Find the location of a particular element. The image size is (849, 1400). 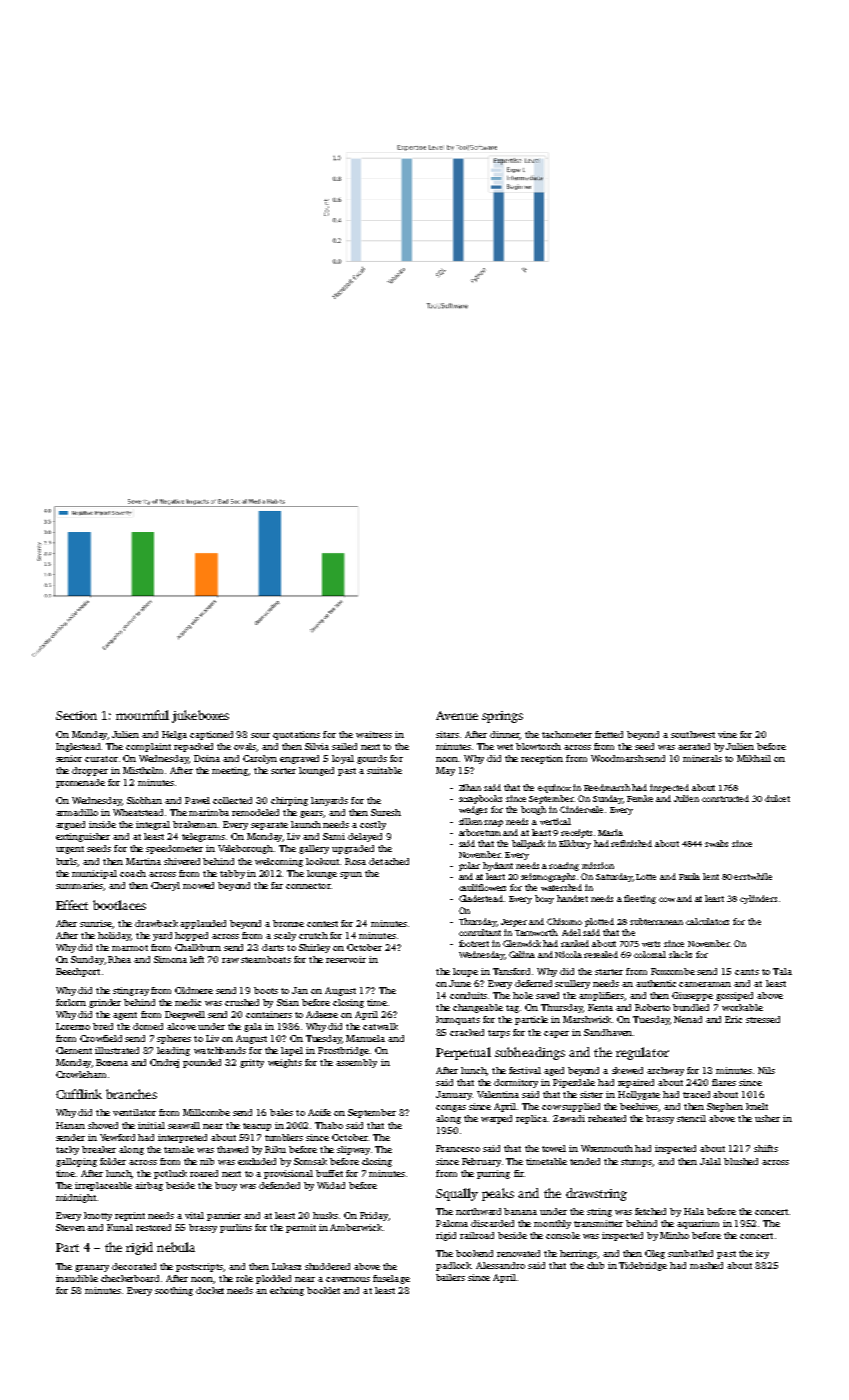

Adel is located at coordinates (571, 932).
